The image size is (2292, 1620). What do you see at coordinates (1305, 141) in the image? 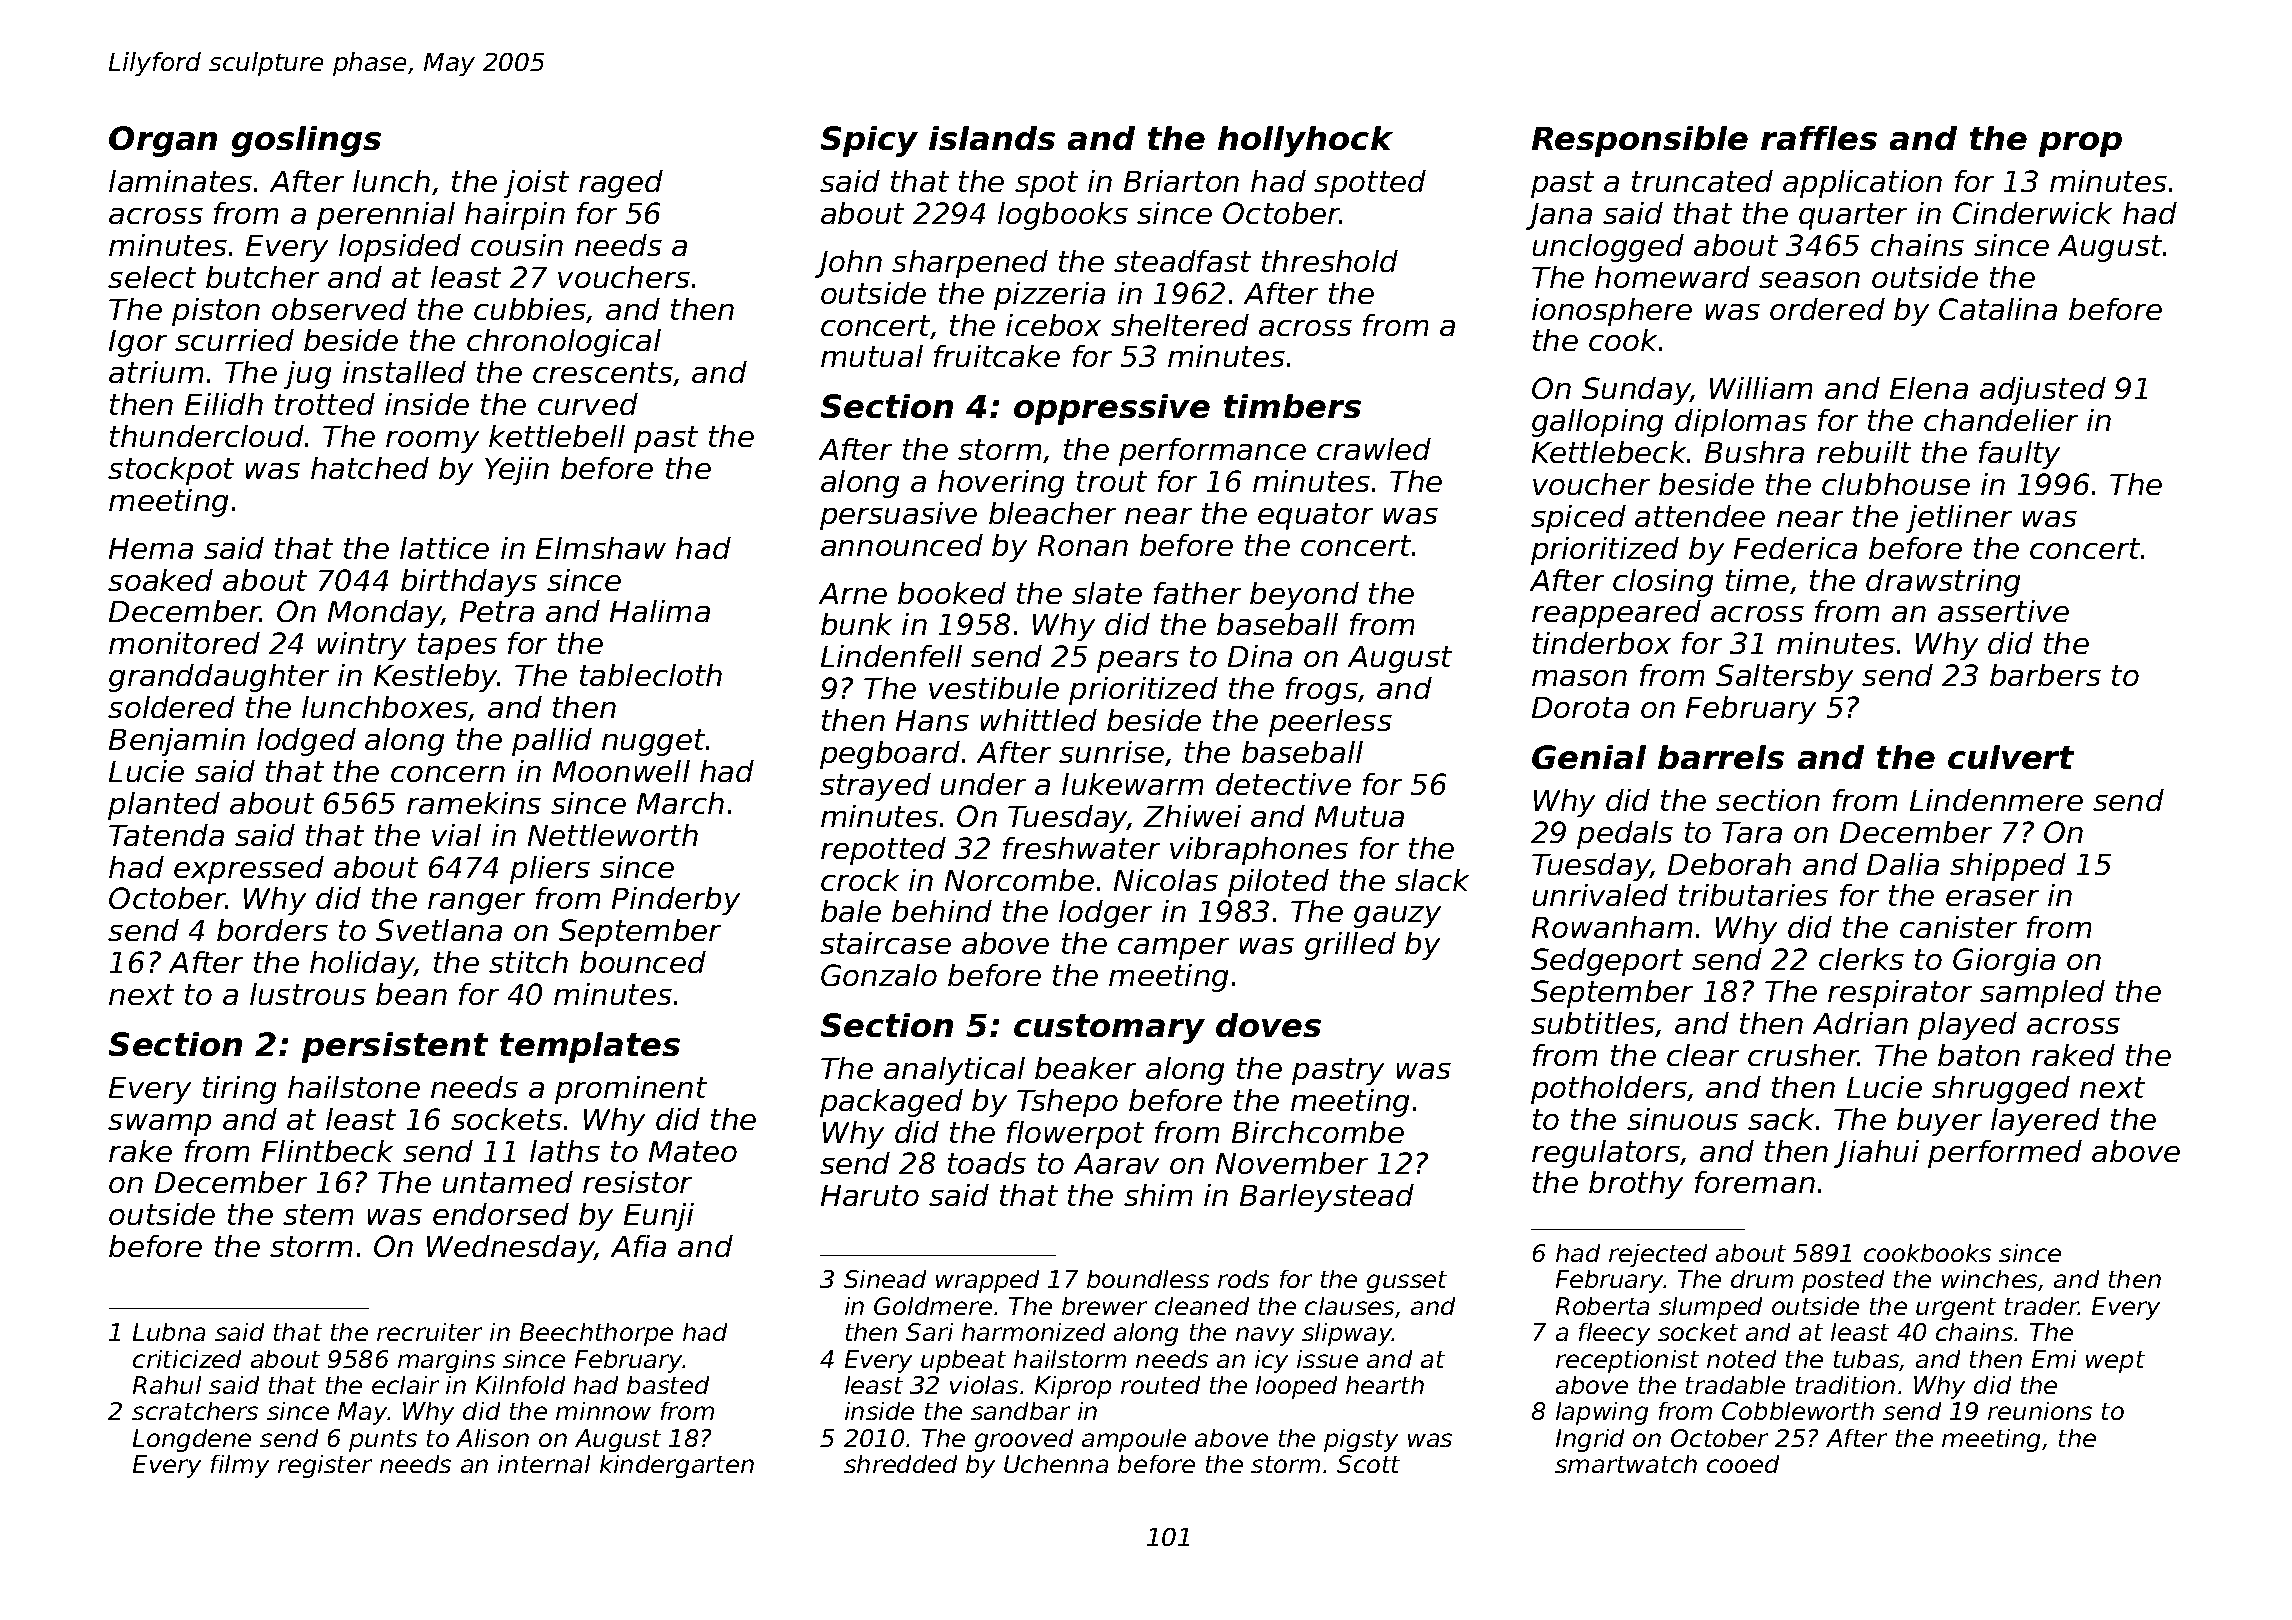
I see `hollyhock` at bounding box center [1305, 141].
